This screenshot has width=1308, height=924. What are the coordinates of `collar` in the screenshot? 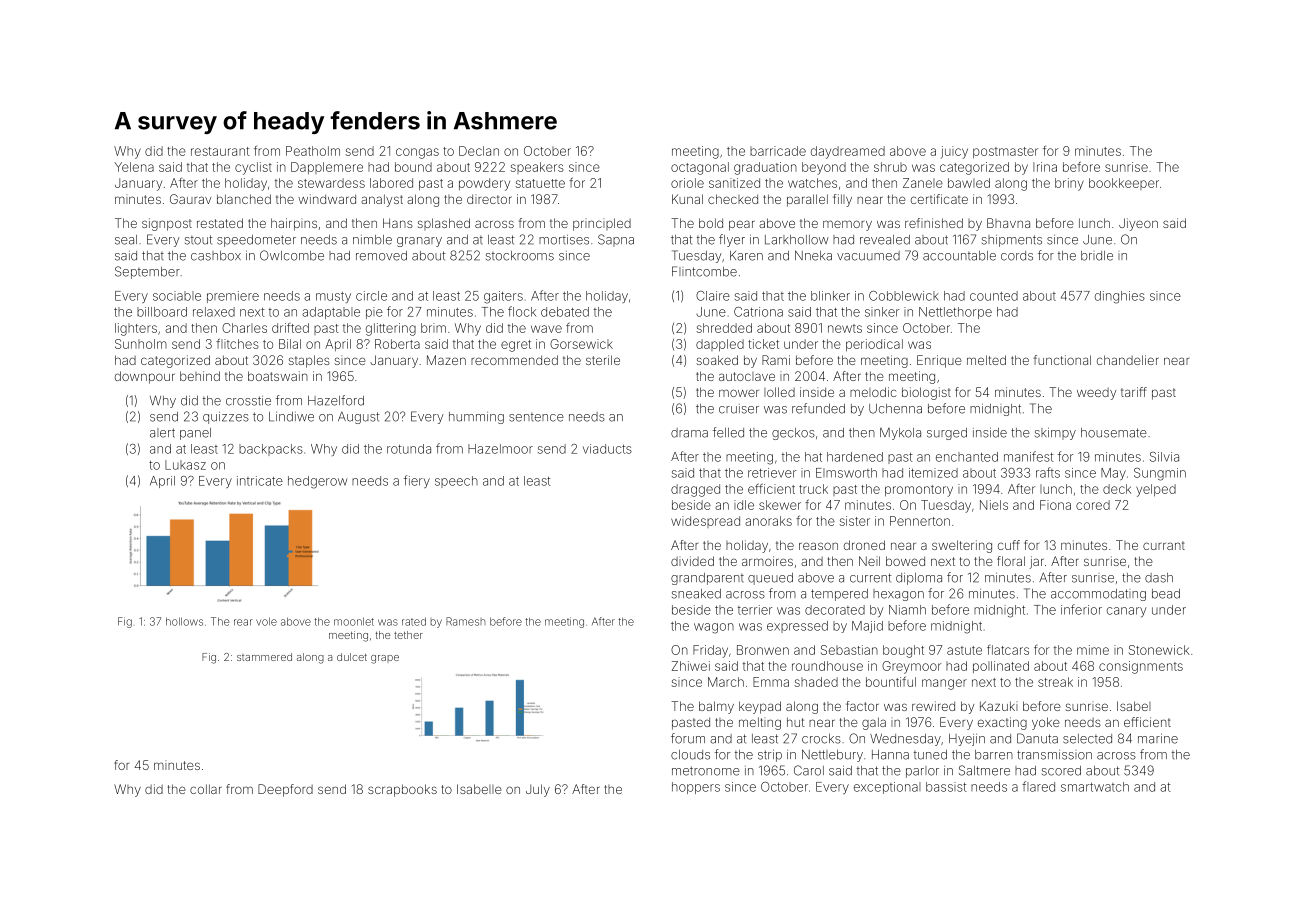 It's located at (206, 789).
